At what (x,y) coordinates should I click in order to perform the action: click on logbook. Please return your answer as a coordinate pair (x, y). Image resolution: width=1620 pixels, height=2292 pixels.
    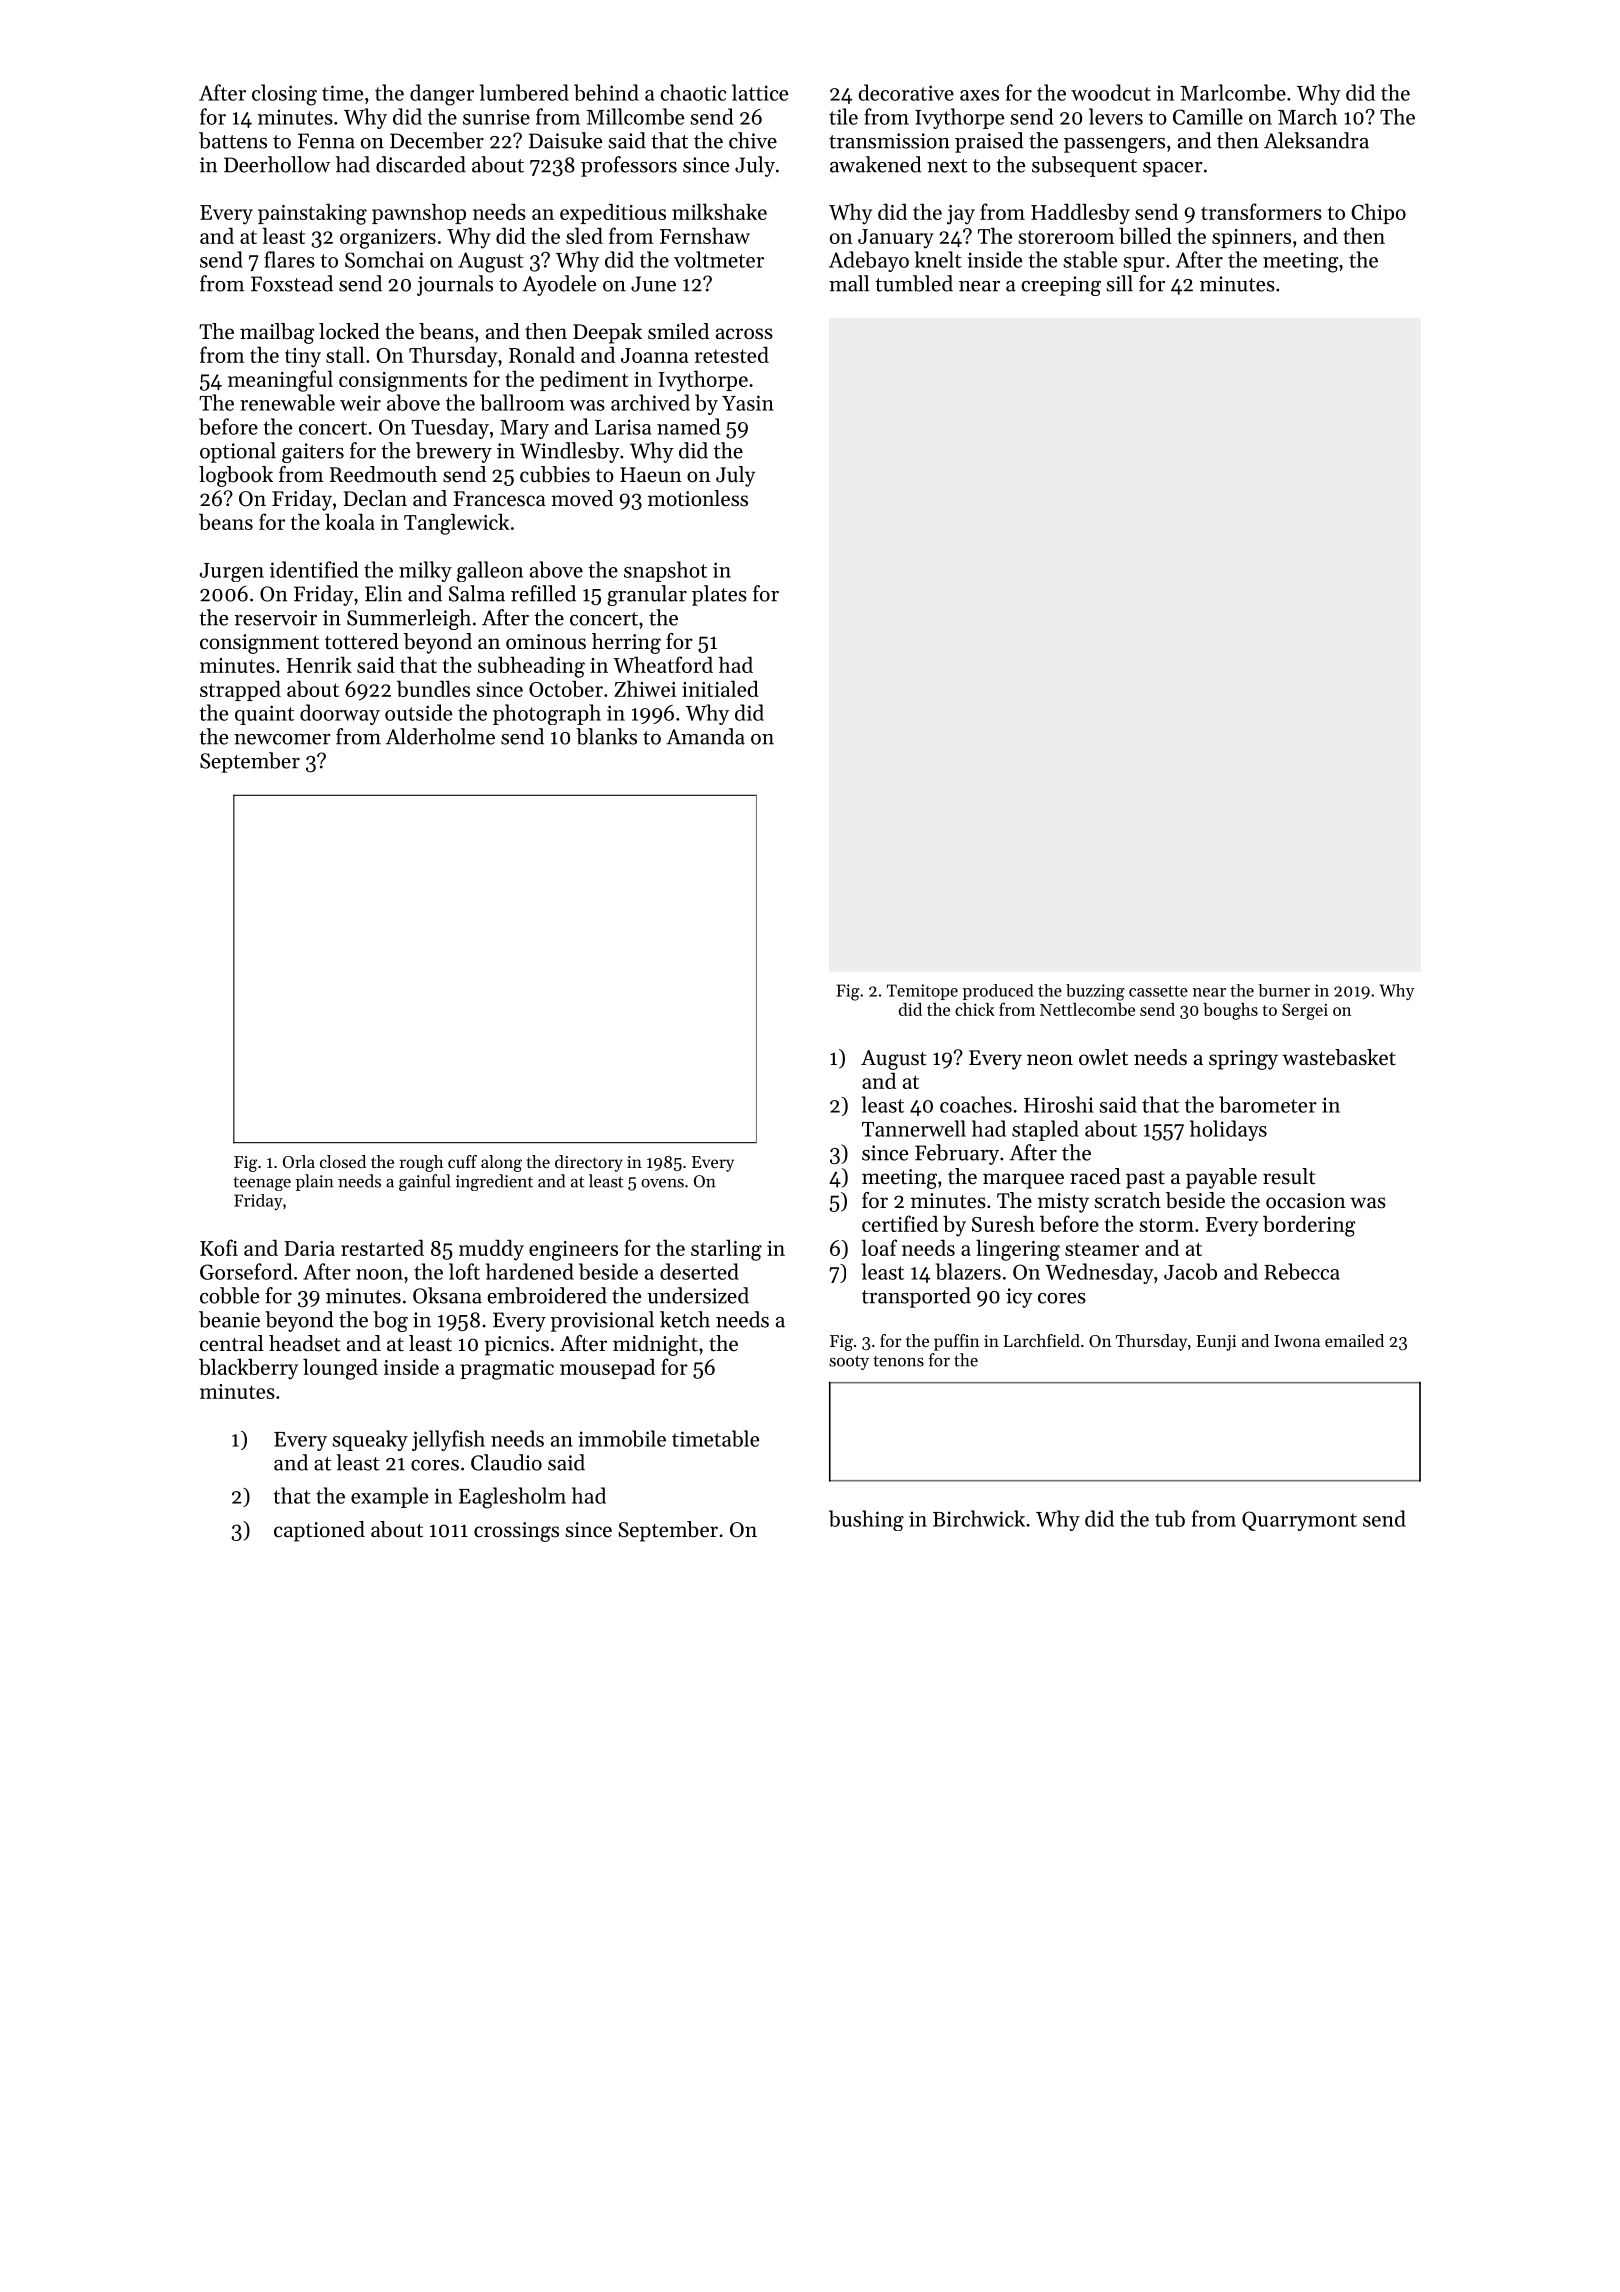
    Looking at the image, I should click on (236, 476).
